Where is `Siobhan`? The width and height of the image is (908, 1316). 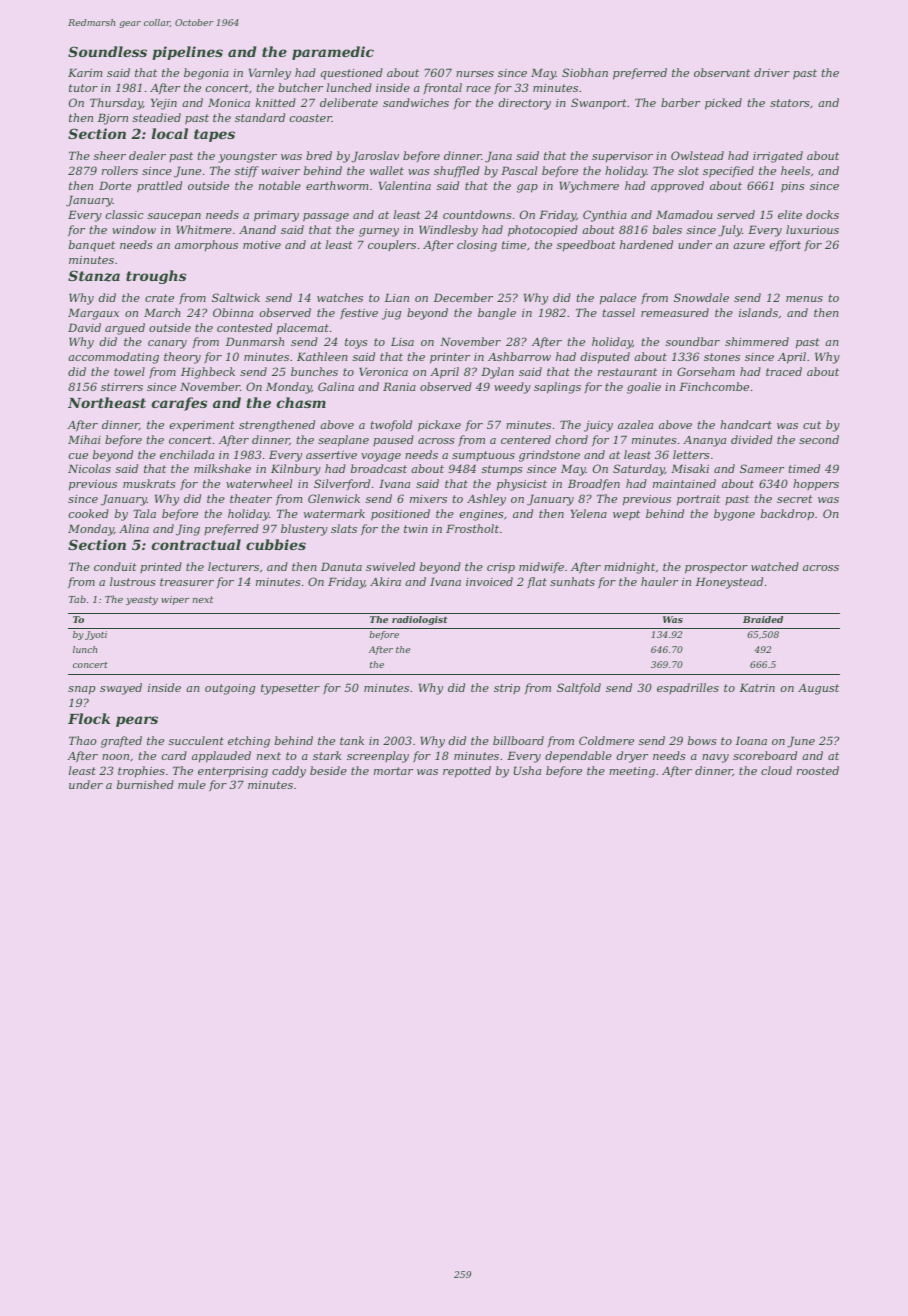 Siobhan is located at coordinates (585, 72).
